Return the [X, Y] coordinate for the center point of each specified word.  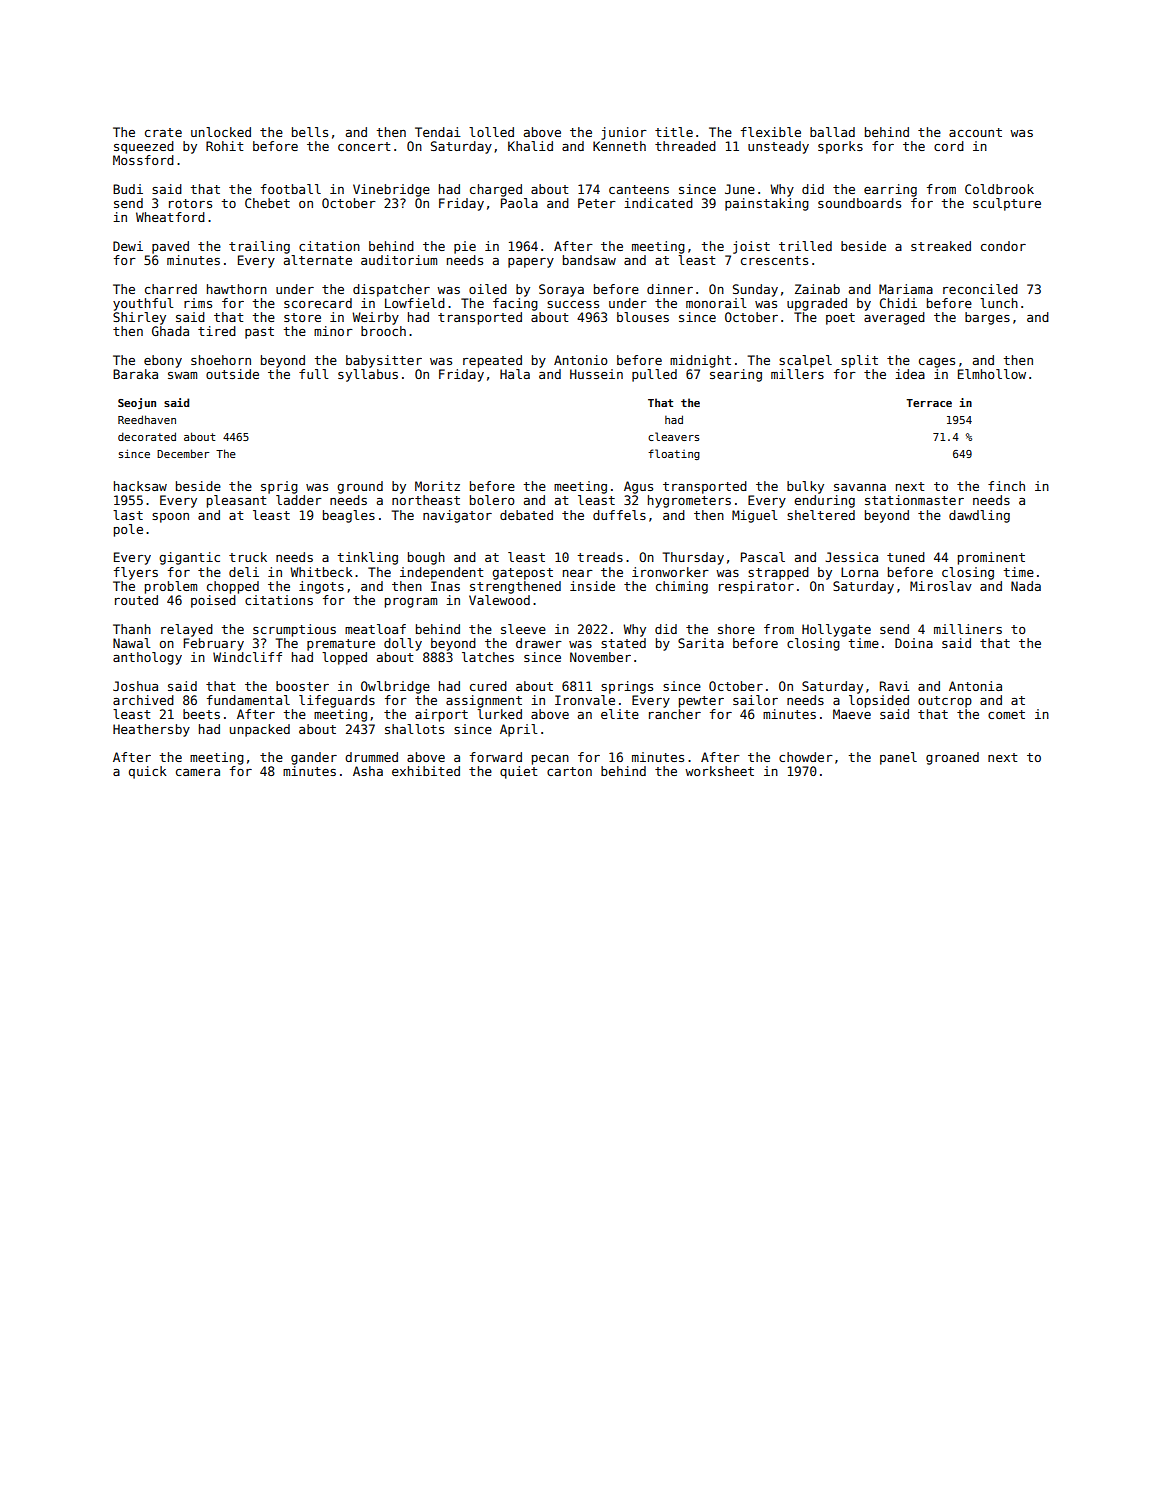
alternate [318, 260]
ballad [832, 132]
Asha [368, 771]
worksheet [719, 771]
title [674, 132]
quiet [518, 772]
